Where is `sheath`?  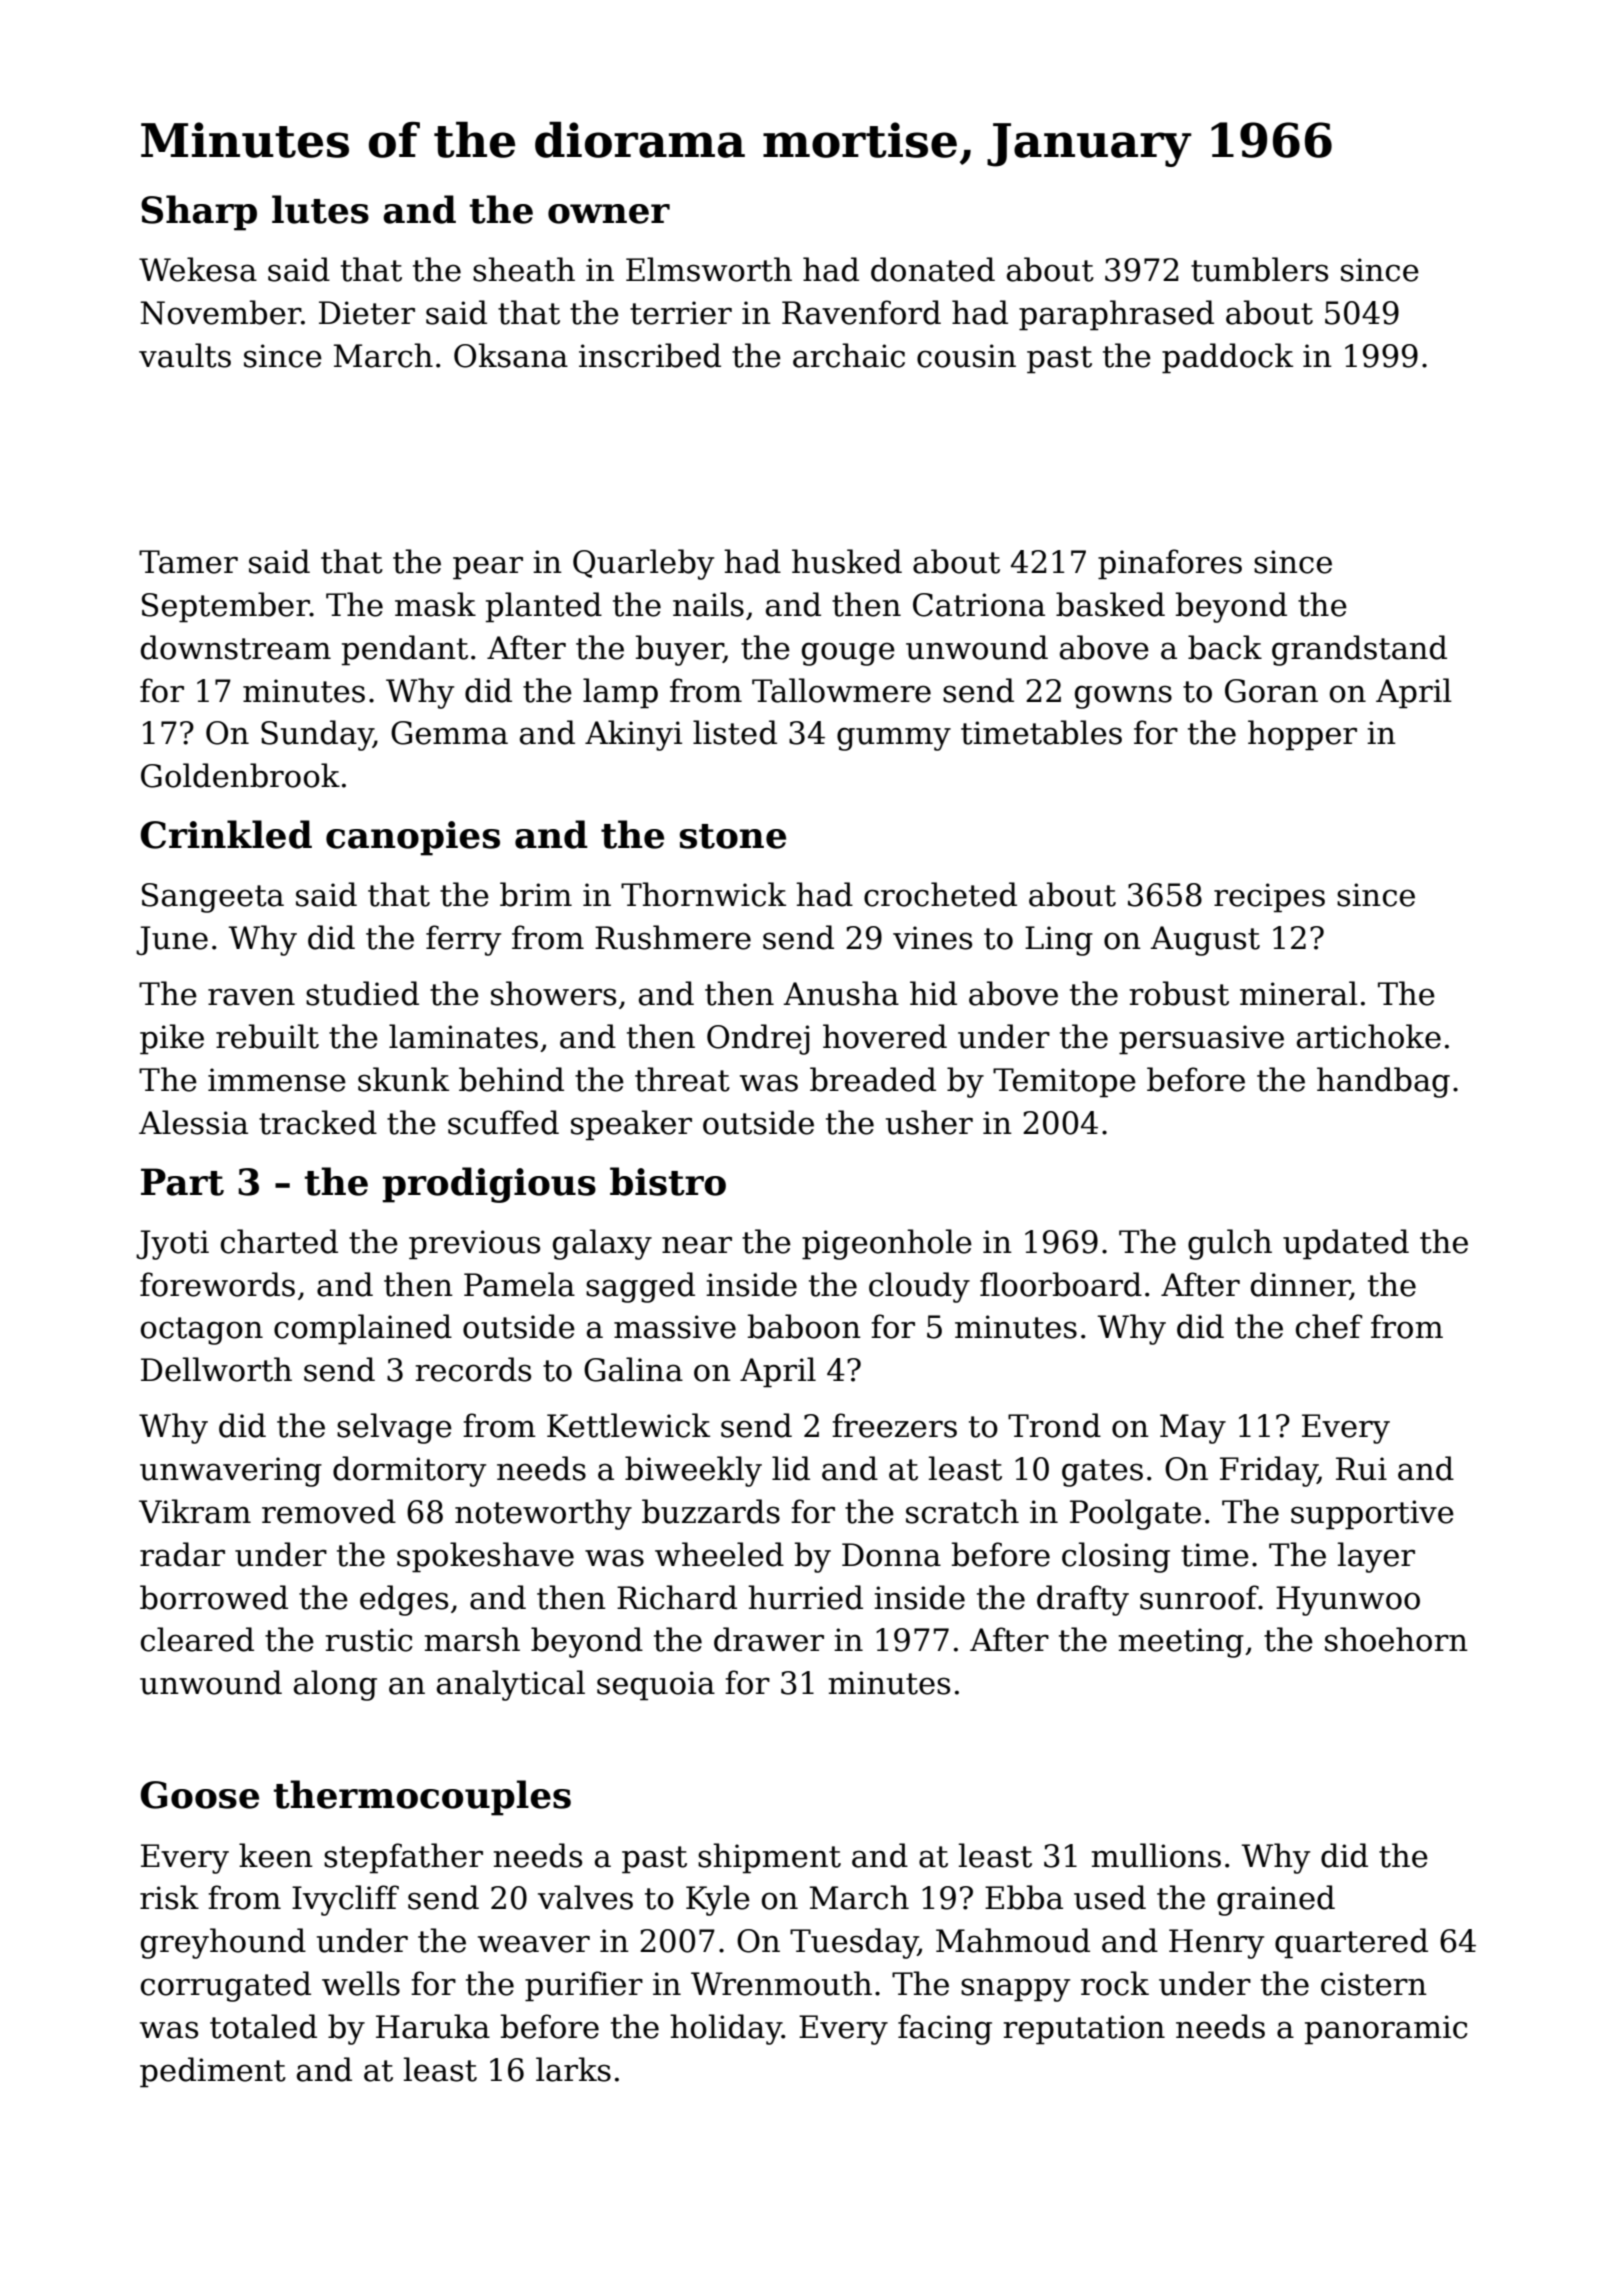 sheath is located at coordinates (524, 269).
